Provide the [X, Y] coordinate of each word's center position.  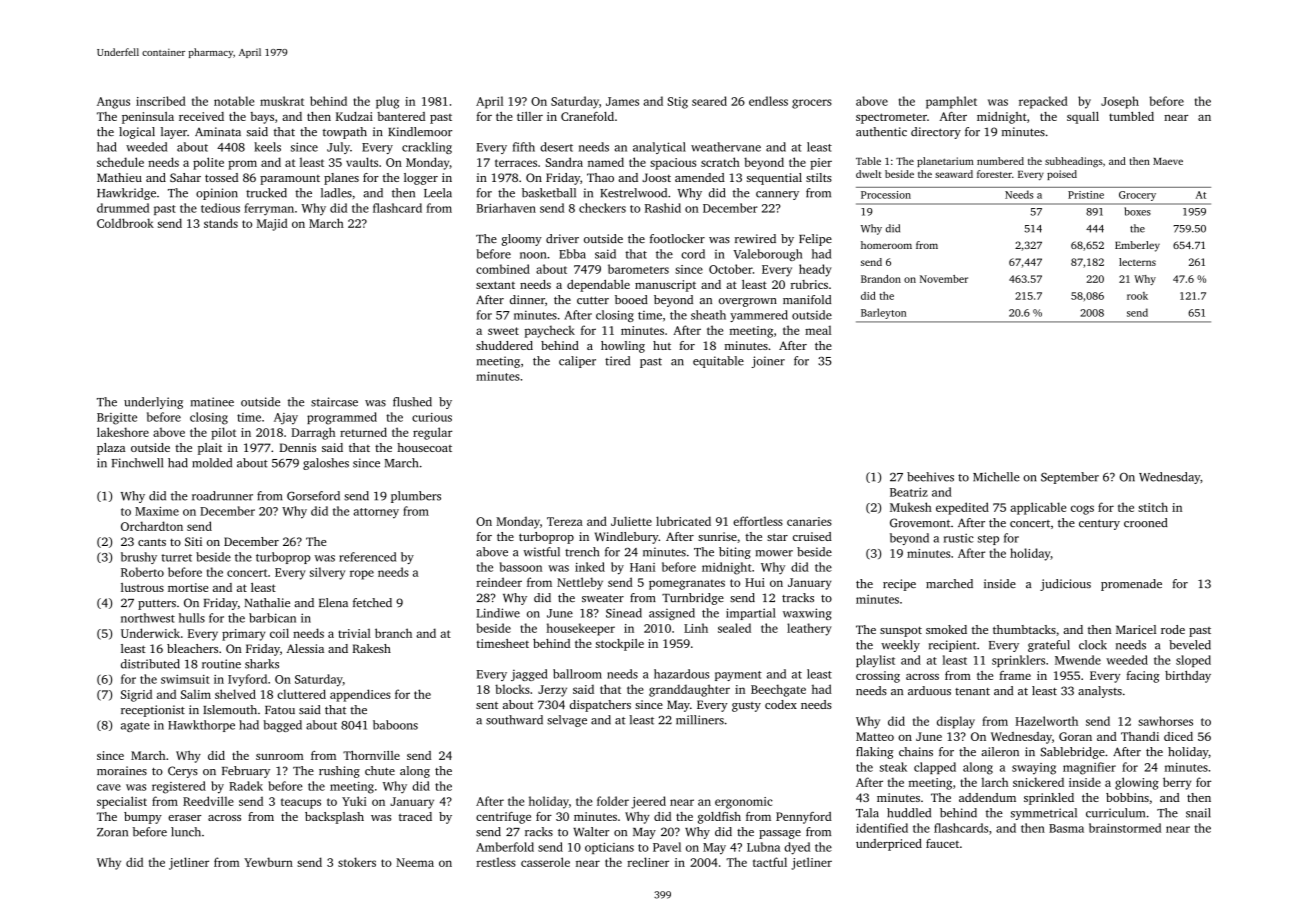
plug [387, 102]
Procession [886, 195]
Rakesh [371, 648]
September [1070, 478]
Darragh [313, 433]
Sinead [624, 613]
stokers [357, 862]
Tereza [565, 521]
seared [709, 101]
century [1099, 525]
